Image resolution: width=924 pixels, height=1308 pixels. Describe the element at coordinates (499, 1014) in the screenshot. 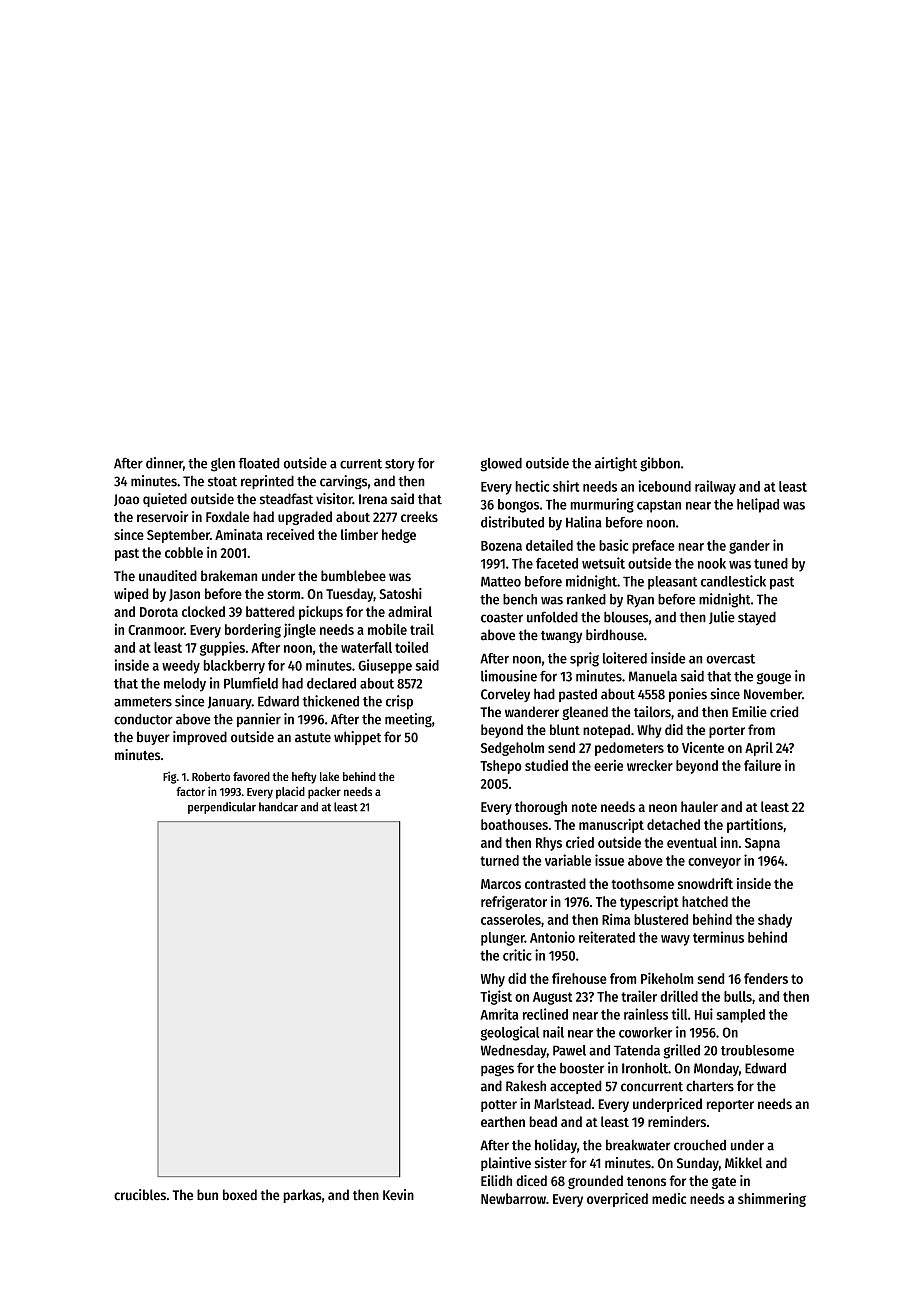

I see `Amrita` at that location.
